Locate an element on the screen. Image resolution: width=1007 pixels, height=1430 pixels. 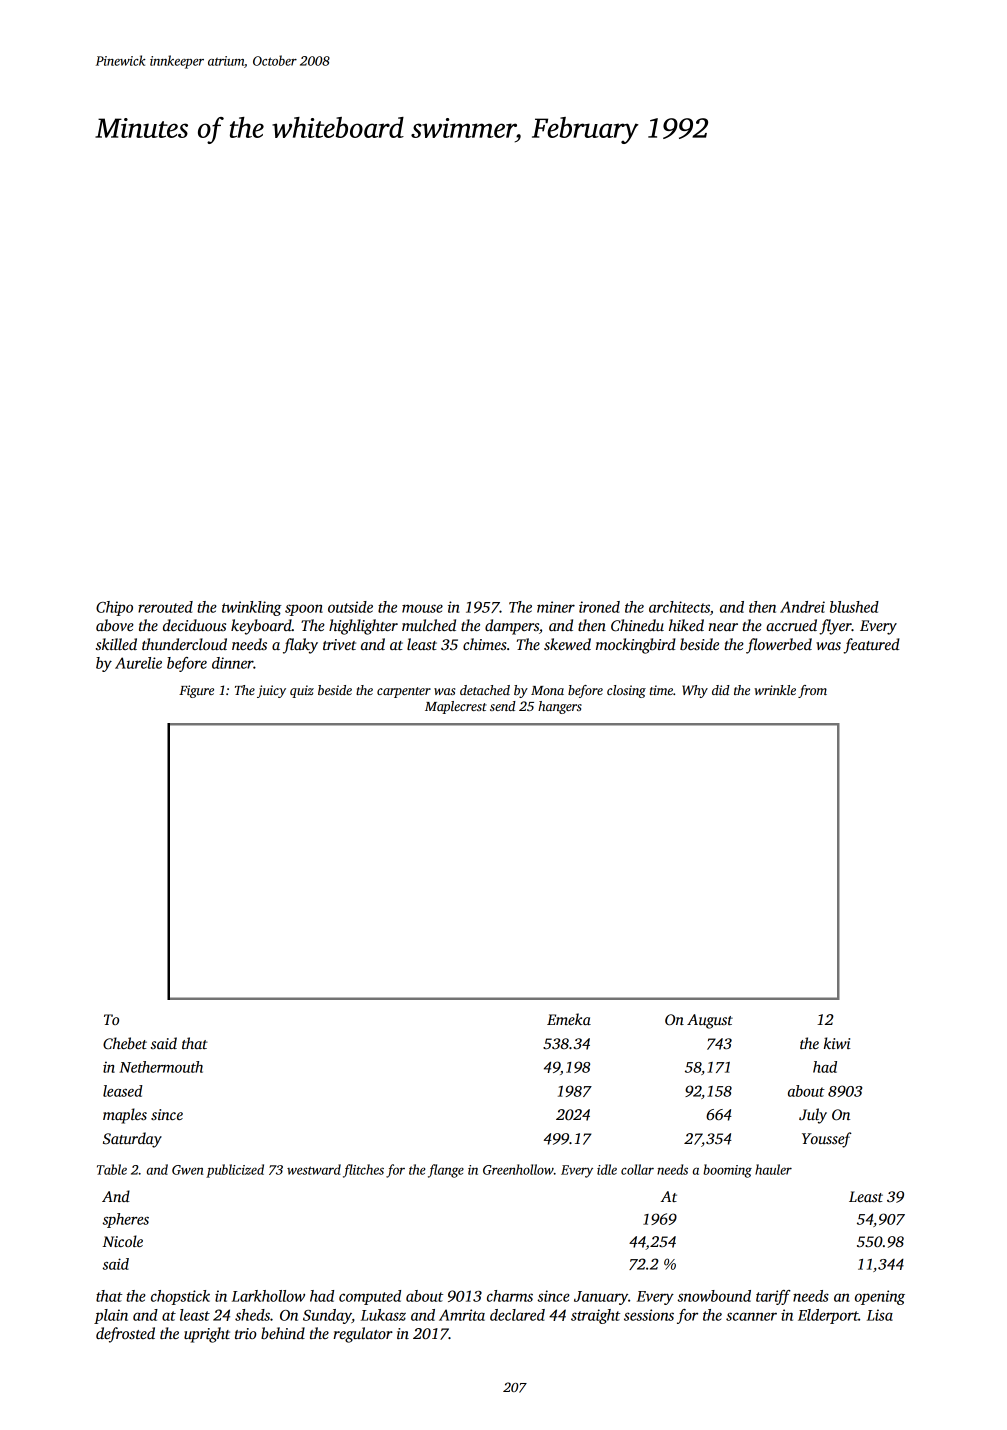
Aurelie is located at coordinates (138, 663).
